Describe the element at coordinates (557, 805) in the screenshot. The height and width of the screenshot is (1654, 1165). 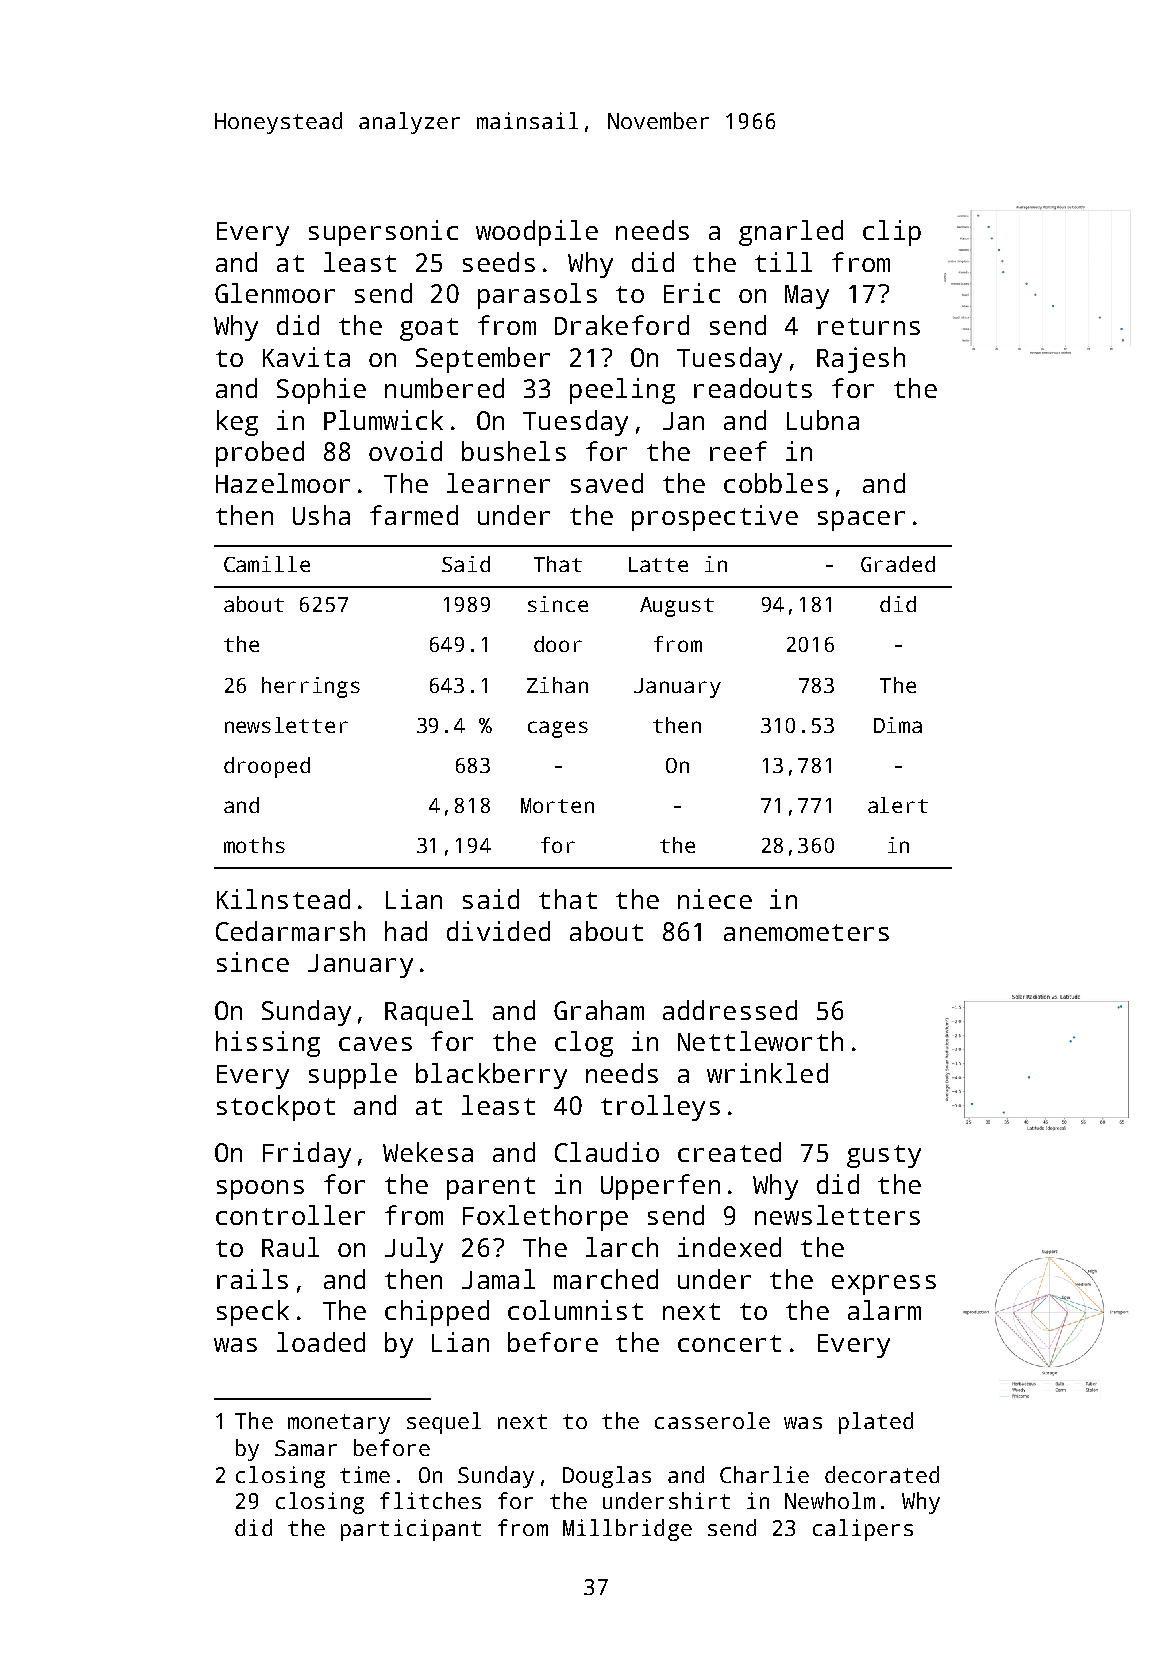
I see `Morten` at that location.
